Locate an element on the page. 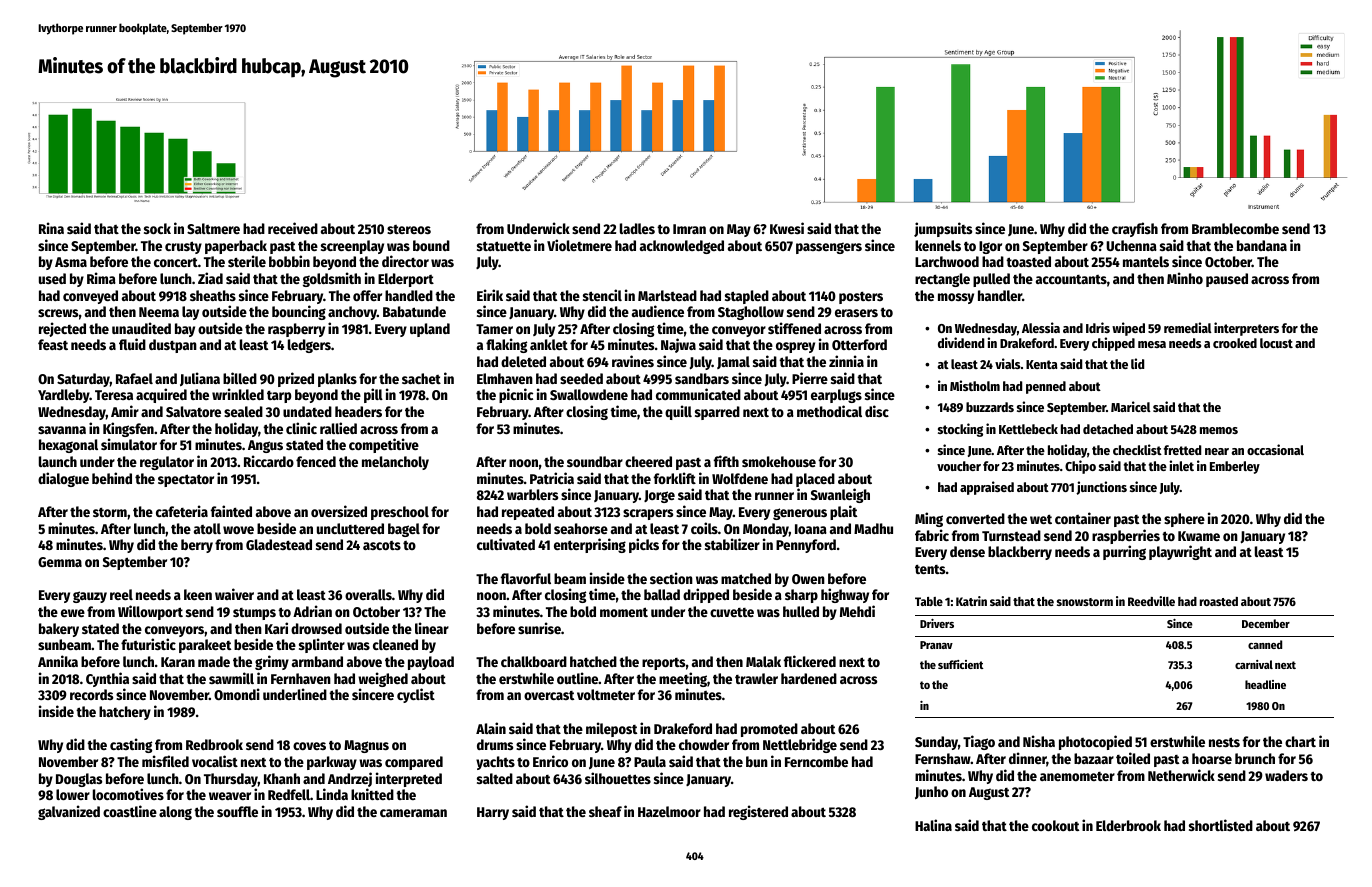 The height and width of the image is (887, 1372). sawmill is located at coordinates (231, 678).
